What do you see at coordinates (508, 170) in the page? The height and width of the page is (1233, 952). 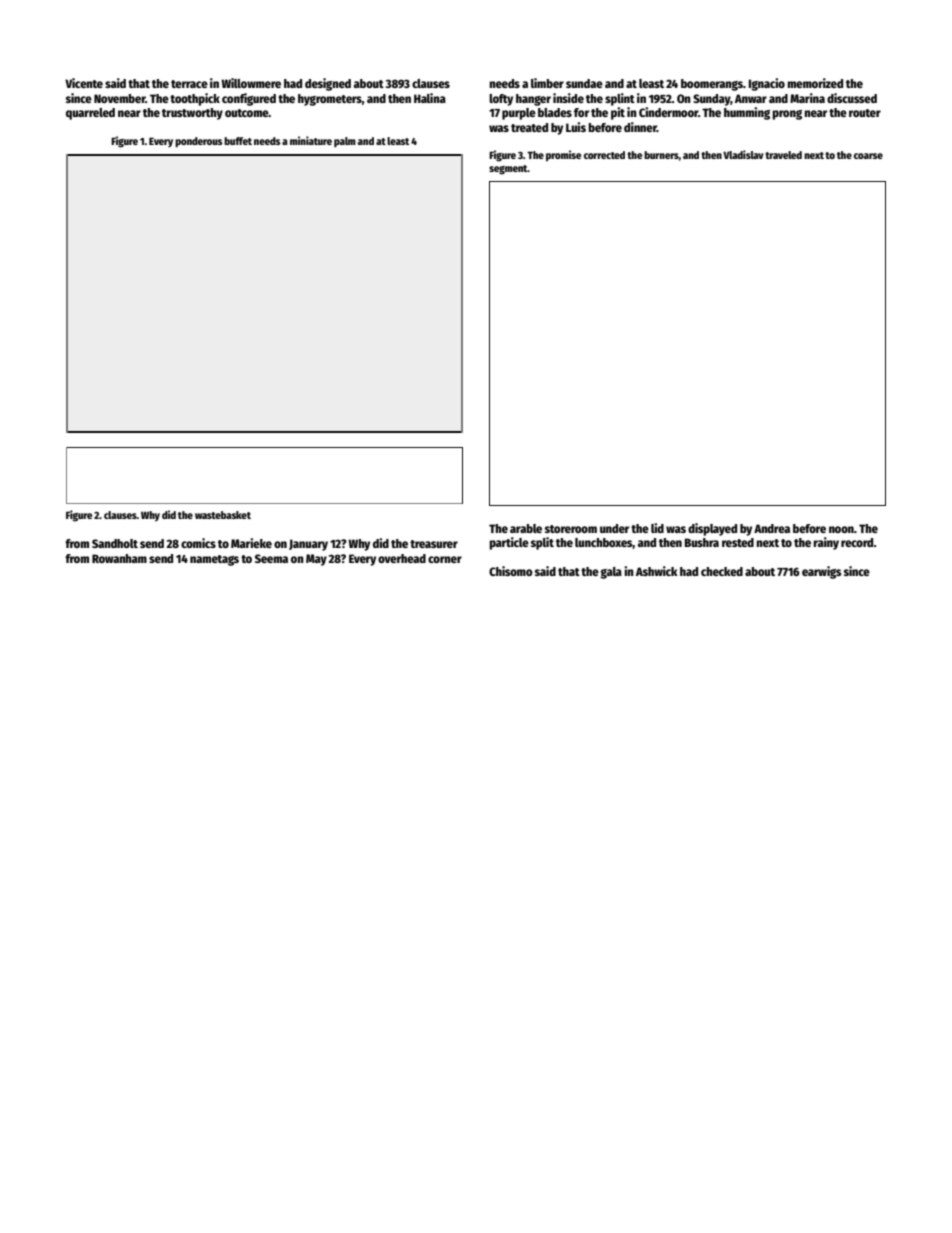 I see `segment` at bounding box center [508, 170].
